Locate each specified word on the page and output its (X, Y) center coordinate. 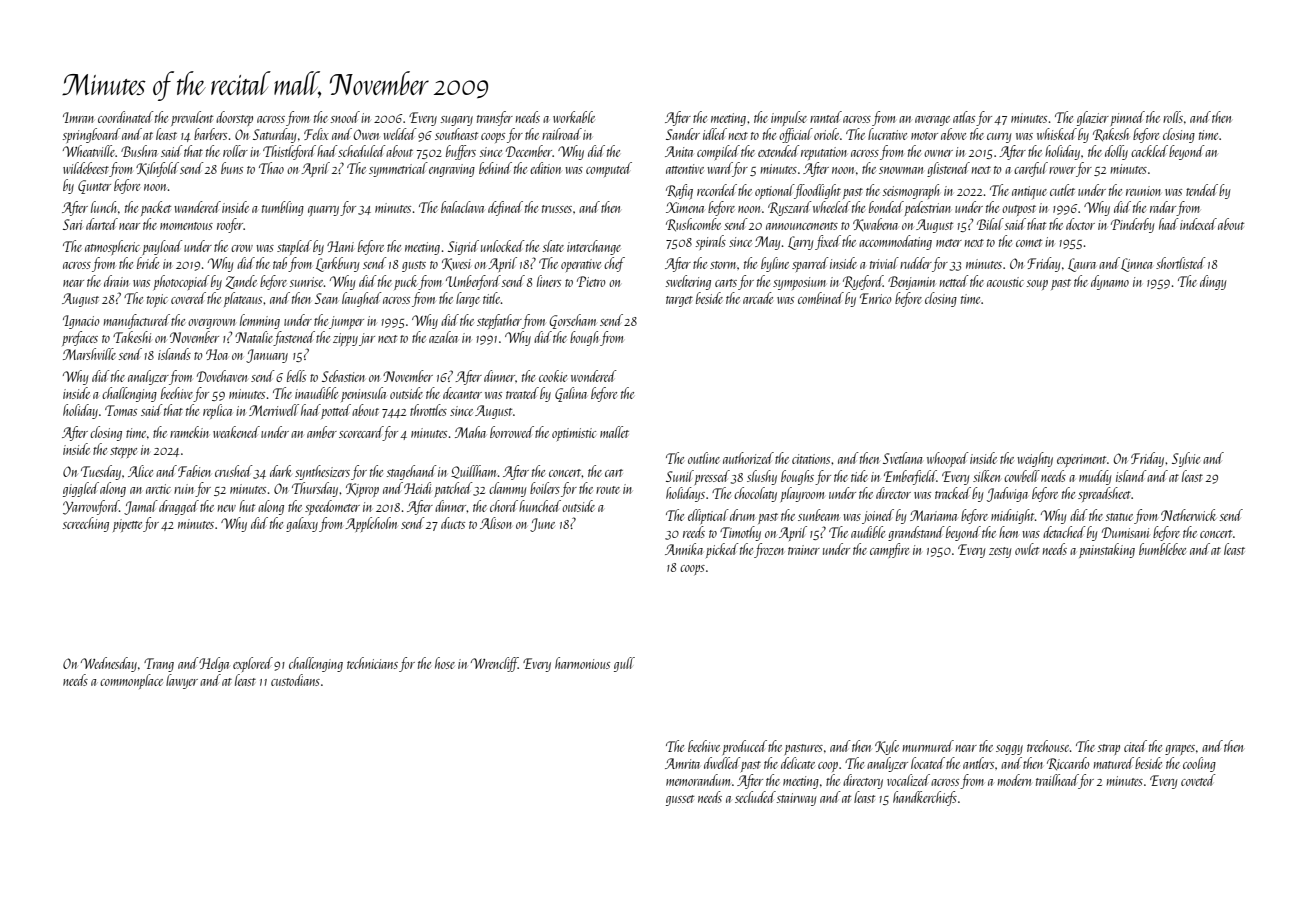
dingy (1213, 282)
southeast (456, 134)
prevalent (192, 118)
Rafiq (679, 192)
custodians (295, 680)
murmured (928, 746)
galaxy (302, 524)
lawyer (182, 681)
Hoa (217, 354)
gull (624, 664)
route (608, 490)
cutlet (1062, 190)
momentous (186, 226)
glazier (1093, 118)
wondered (594, 376)
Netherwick (1189, 515)
